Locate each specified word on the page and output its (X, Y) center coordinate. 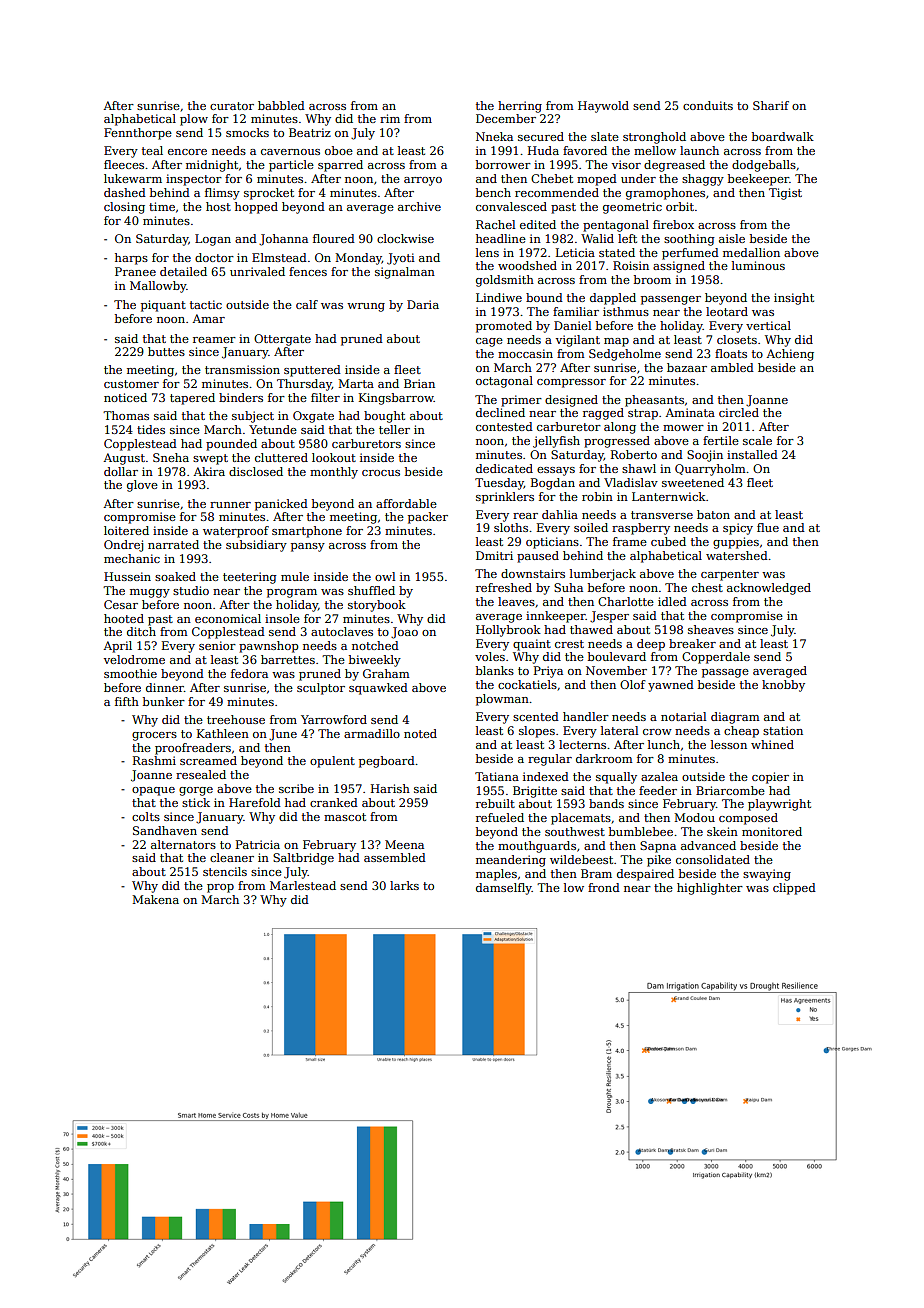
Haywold (603, 107)
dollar (121, 471)
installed (752, 454)
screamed (208, 760)
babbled (281, 105)
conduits (708, 105)
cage (489, 342)
